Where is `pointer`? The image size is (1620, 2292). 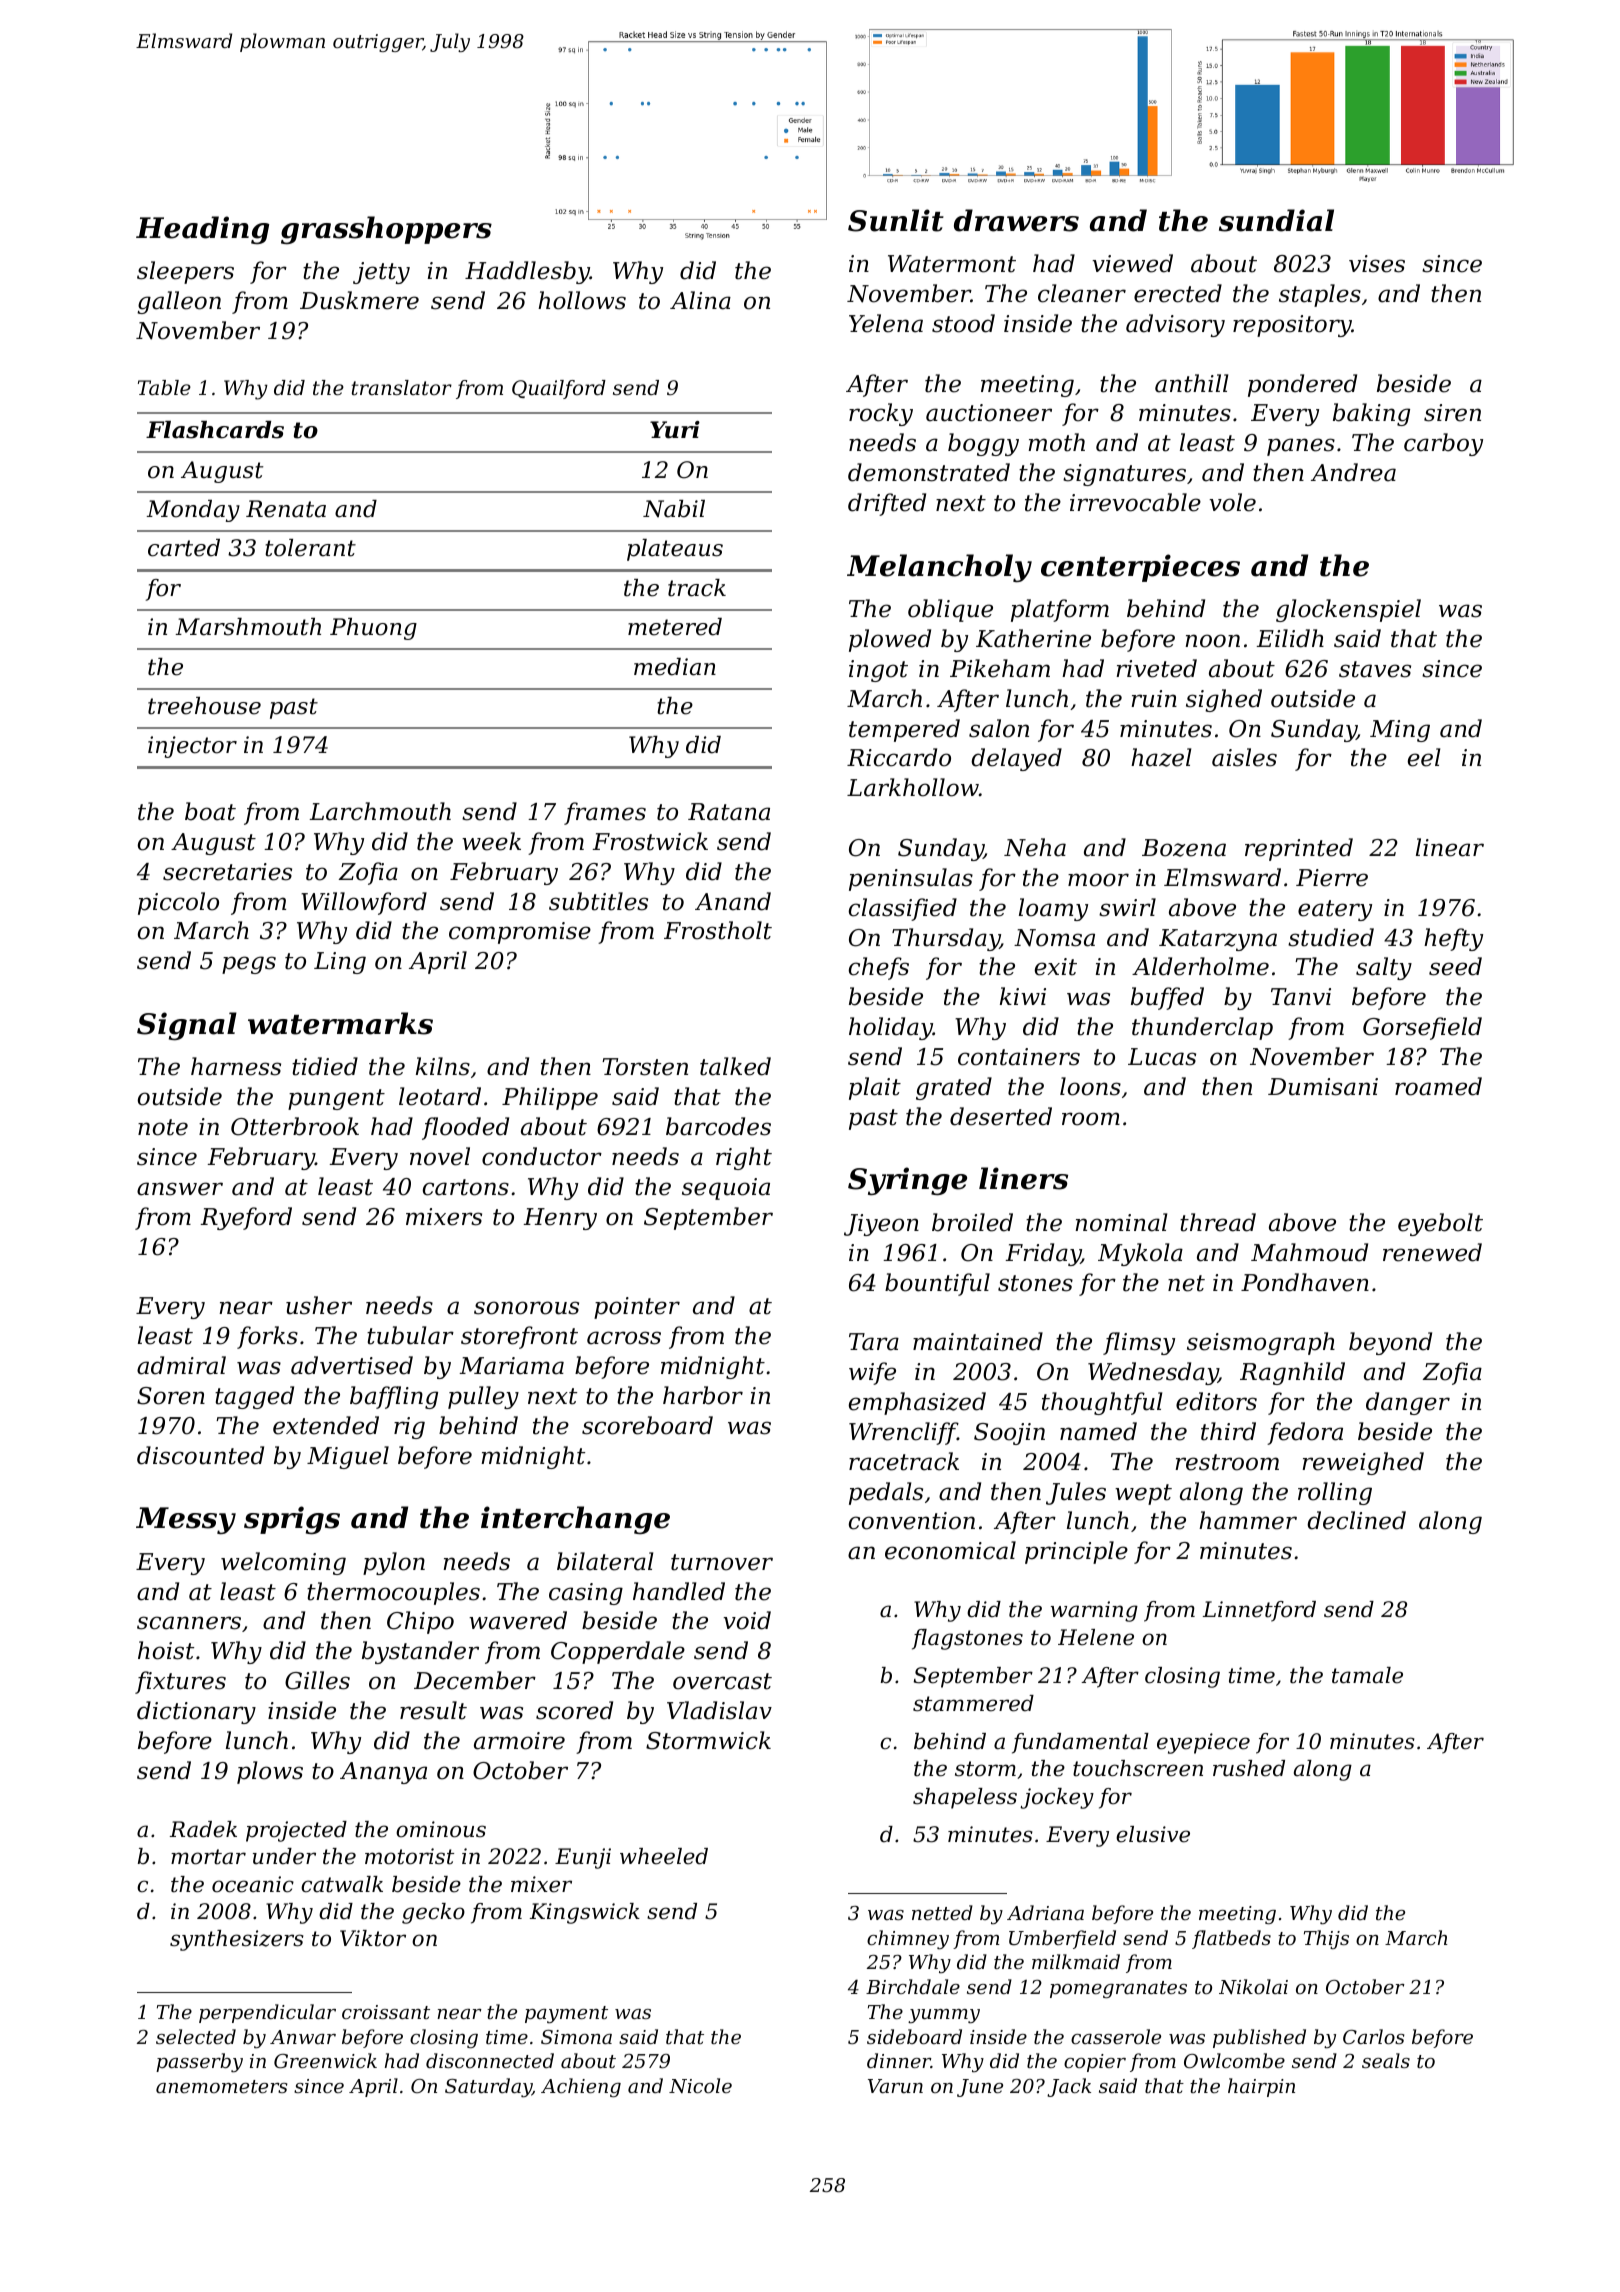
pointer is located at coordinates (637, 1308).
